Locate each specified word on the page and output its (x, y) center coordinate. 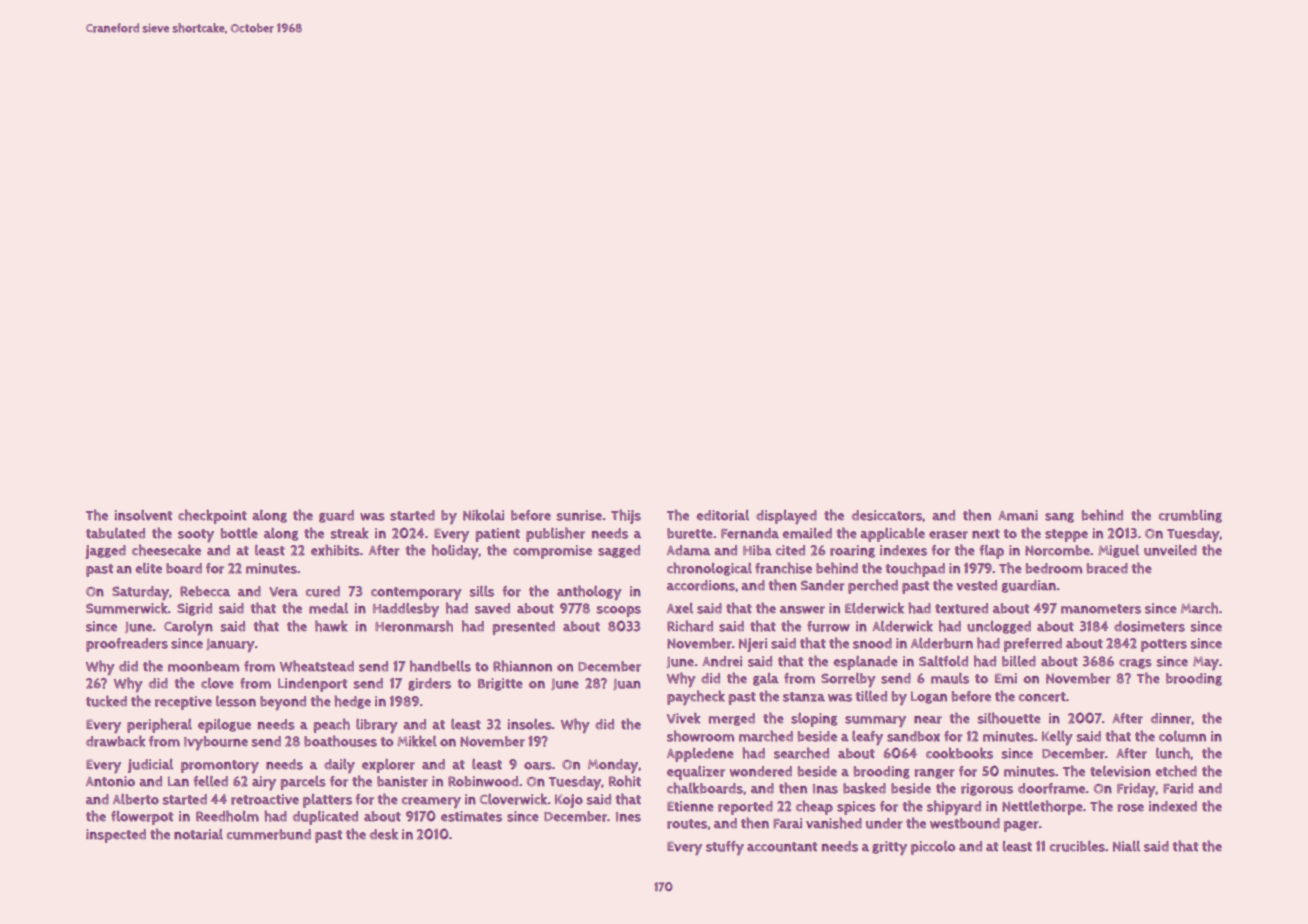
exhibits (335, 550)
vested (976, 585)
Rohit (625, 781)
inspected (116, 836)
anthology (589, 592)
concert (1042, 697)
